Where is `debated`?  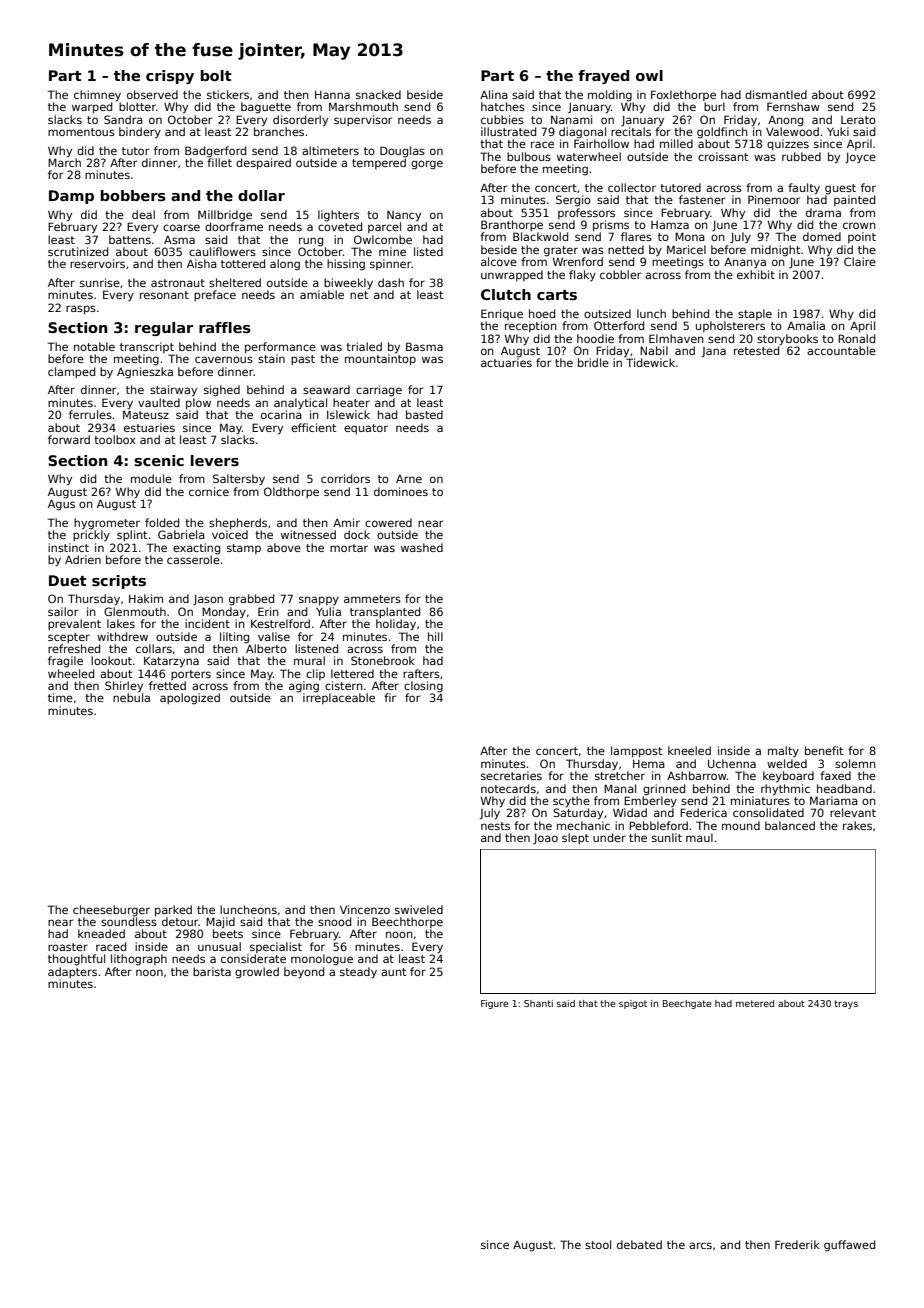 debated is located at coordinates (639, 1244).
